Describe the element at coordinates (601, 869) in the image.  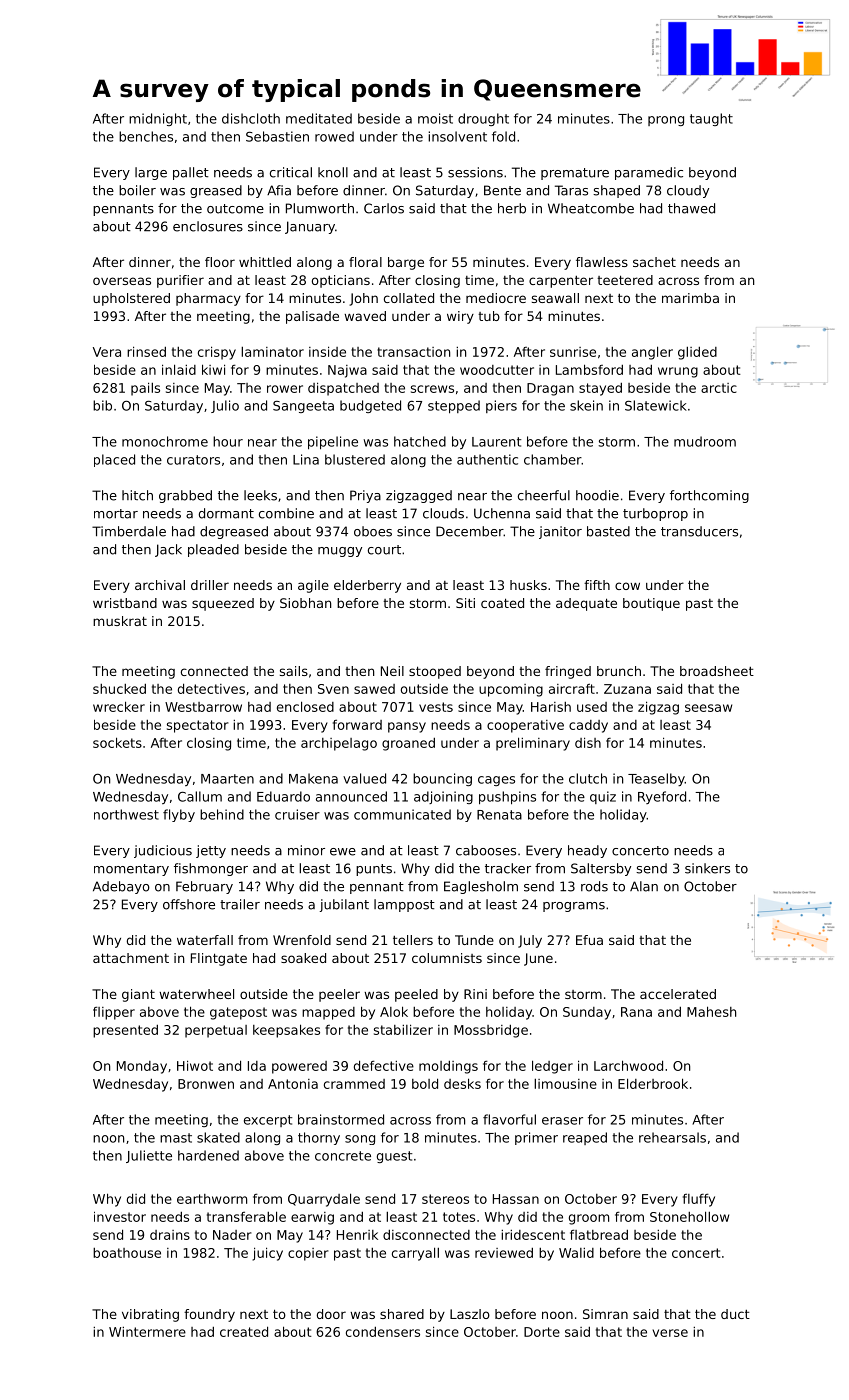
I see `Saltersby` at that location.
